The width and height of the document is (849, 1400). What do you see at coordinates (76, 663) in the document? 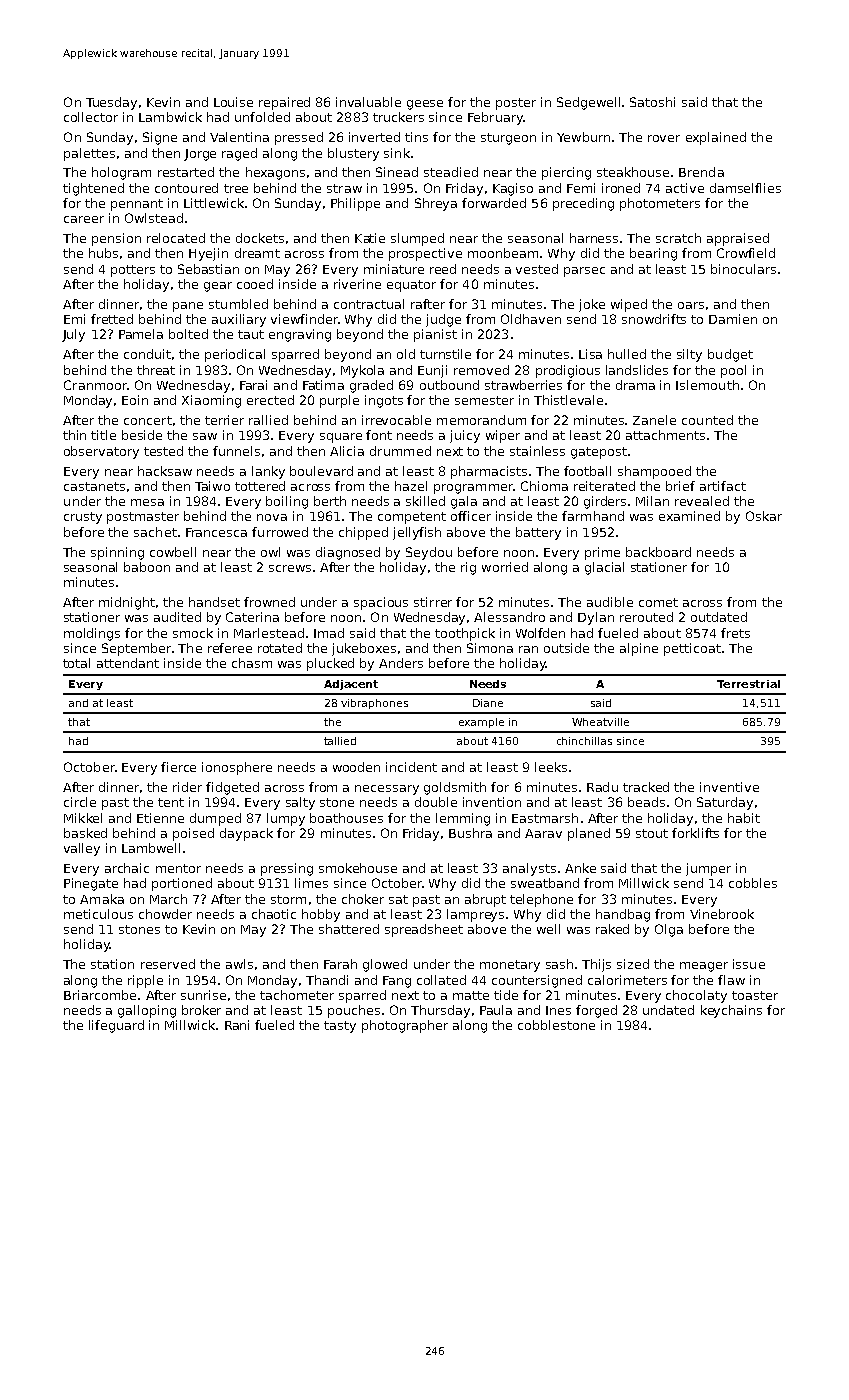
I see `total` at bounding box center [76, 663].
